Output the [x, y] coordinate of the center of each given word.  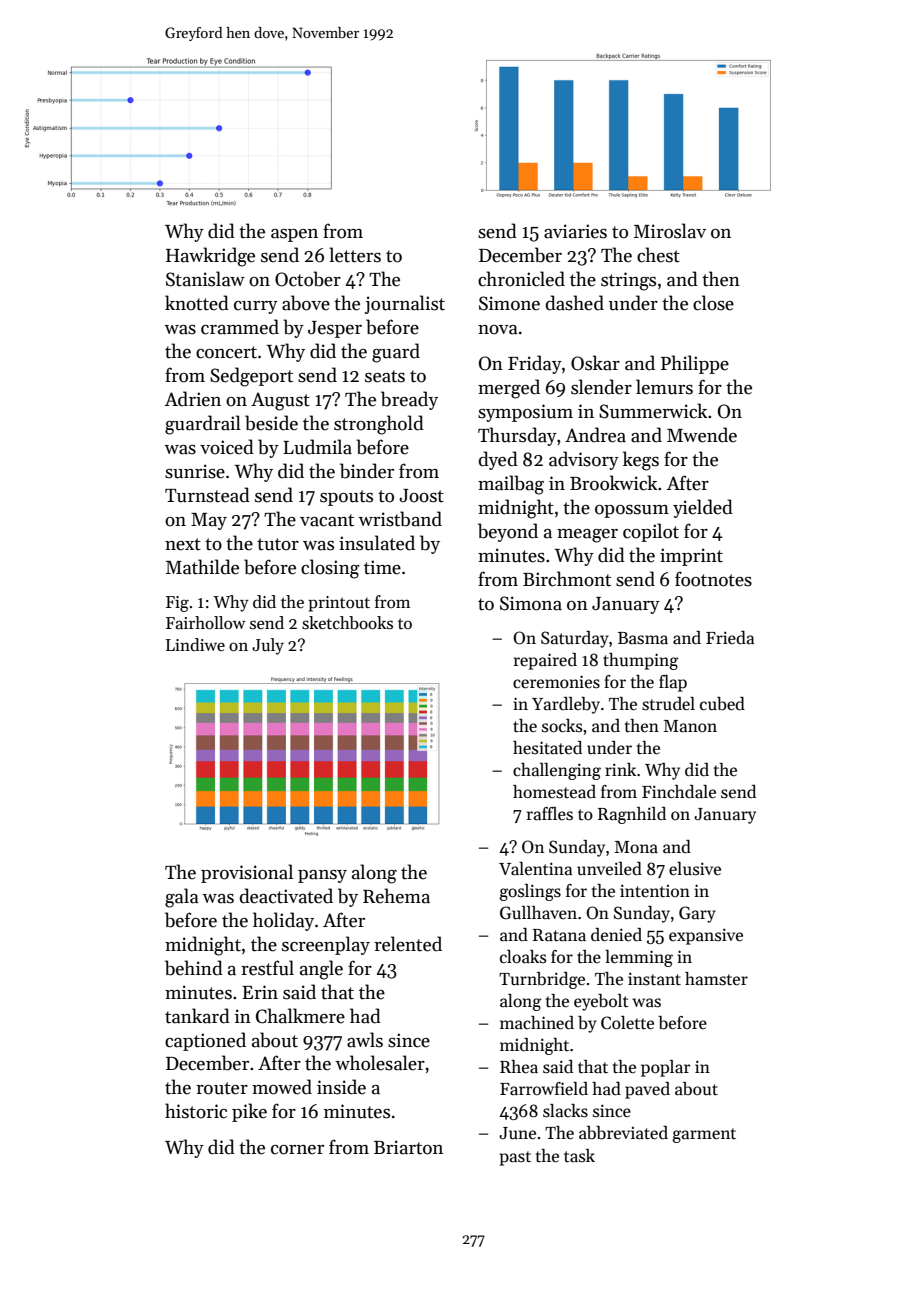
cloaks [523, 957]
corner [297, 1150]
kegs [641, 461]
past [515, 1158]
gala [182, 898]
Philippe [695, 364]
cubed [722, 704]
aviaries [575, 231]
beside [271, 423]
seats [385, 376]
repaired [545, 661]
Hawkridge [210, 257]
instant [654, 979]
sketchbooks [347, 623]
